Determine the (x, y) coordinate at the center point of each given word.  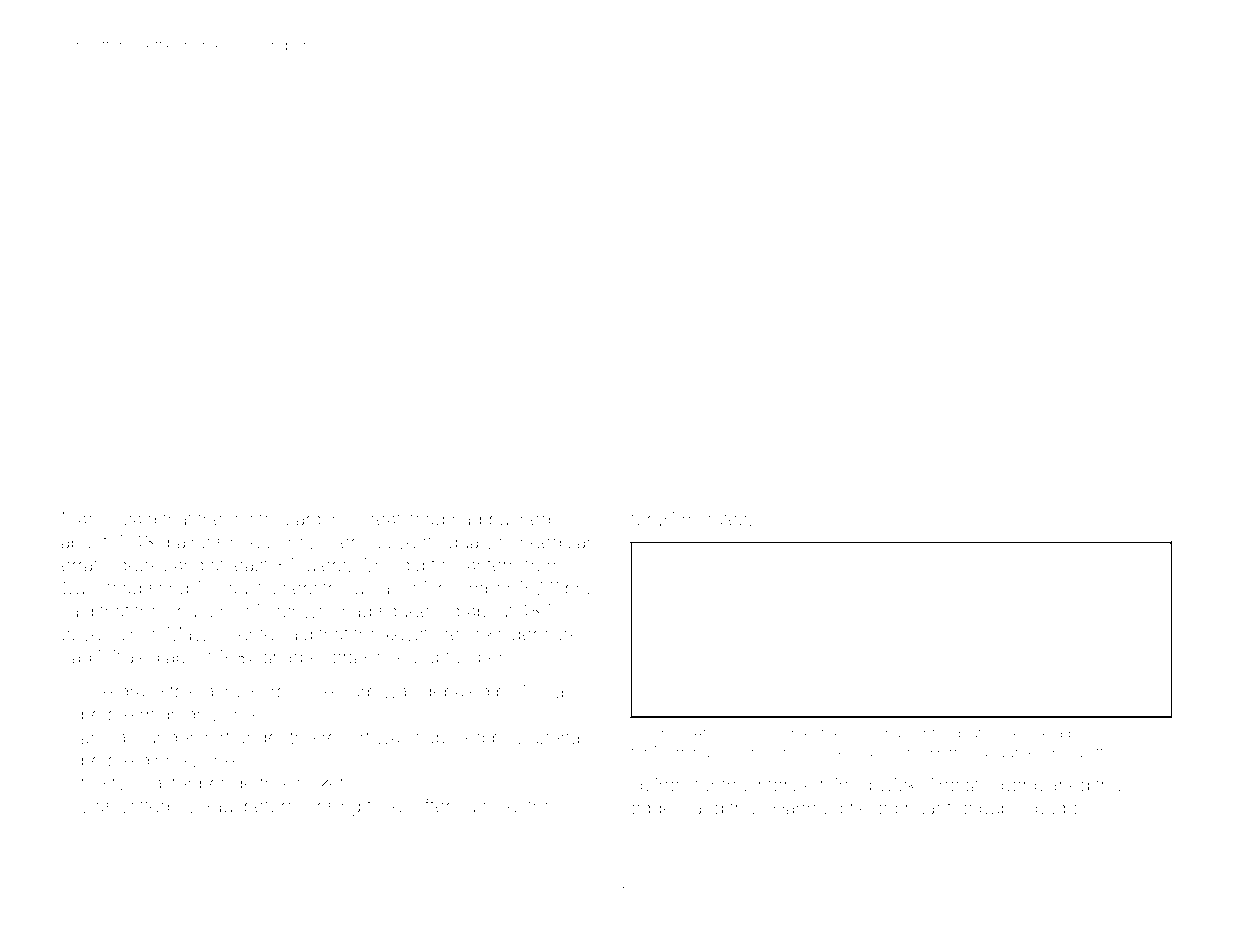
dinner (166, 760)
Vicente (243, 634)
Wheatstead (396, 519)
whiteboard (275, 519)
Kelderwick (532, 634)
